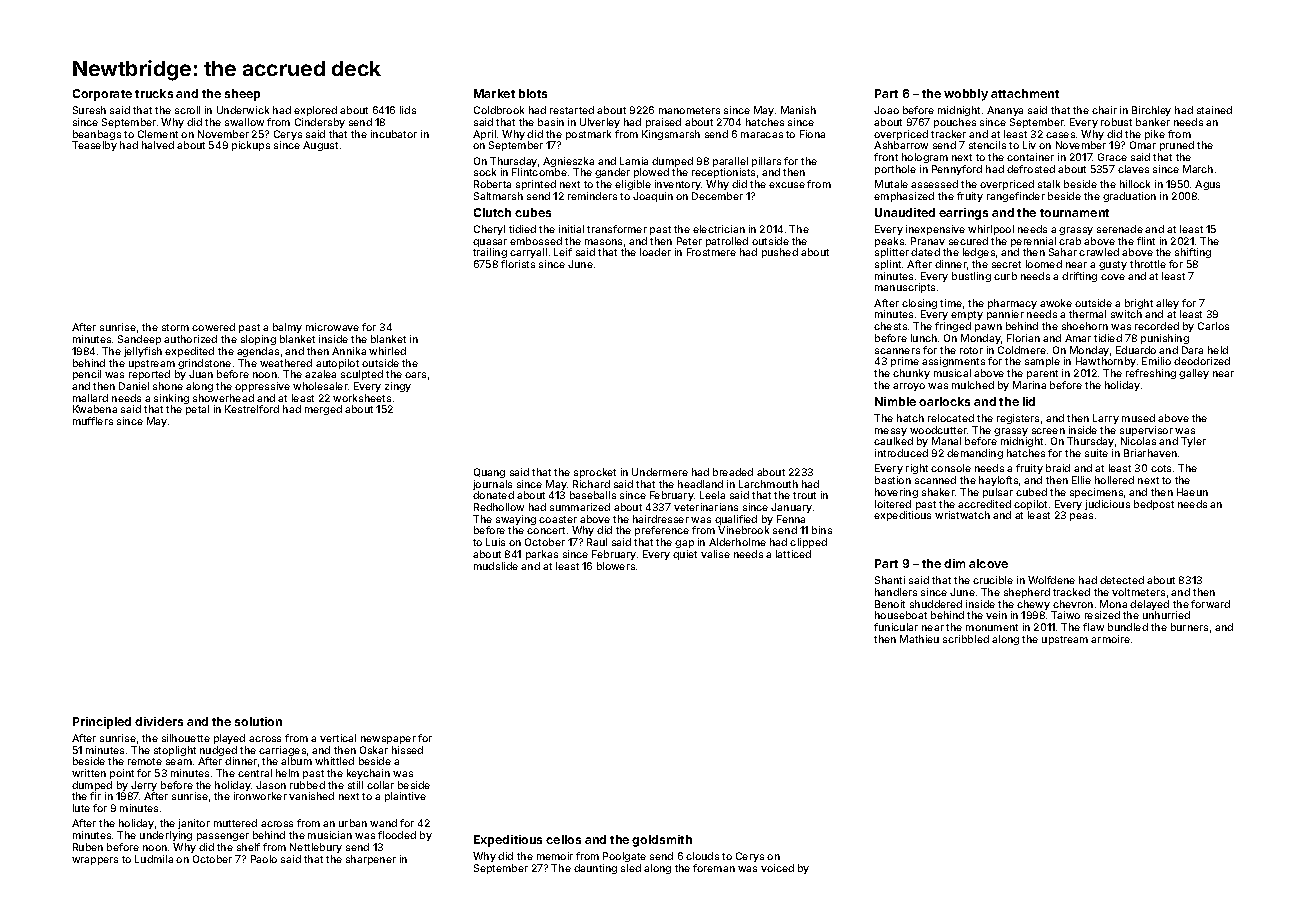 This screenshot has height=924, width=1308. I want to click on solution, so click(258, 721).
